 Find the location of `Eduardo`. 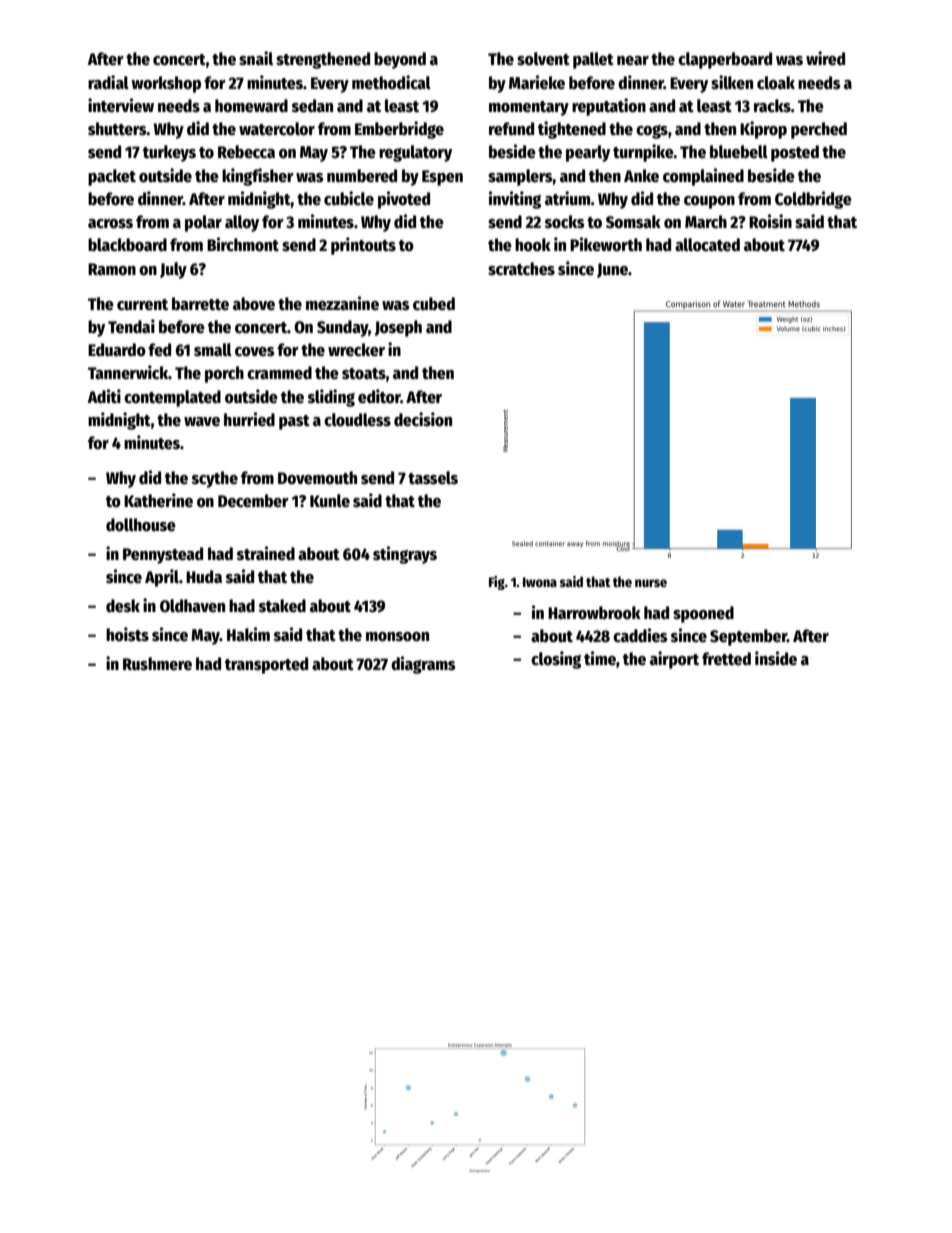

Eduardo is located at coordinates (117, 350).
